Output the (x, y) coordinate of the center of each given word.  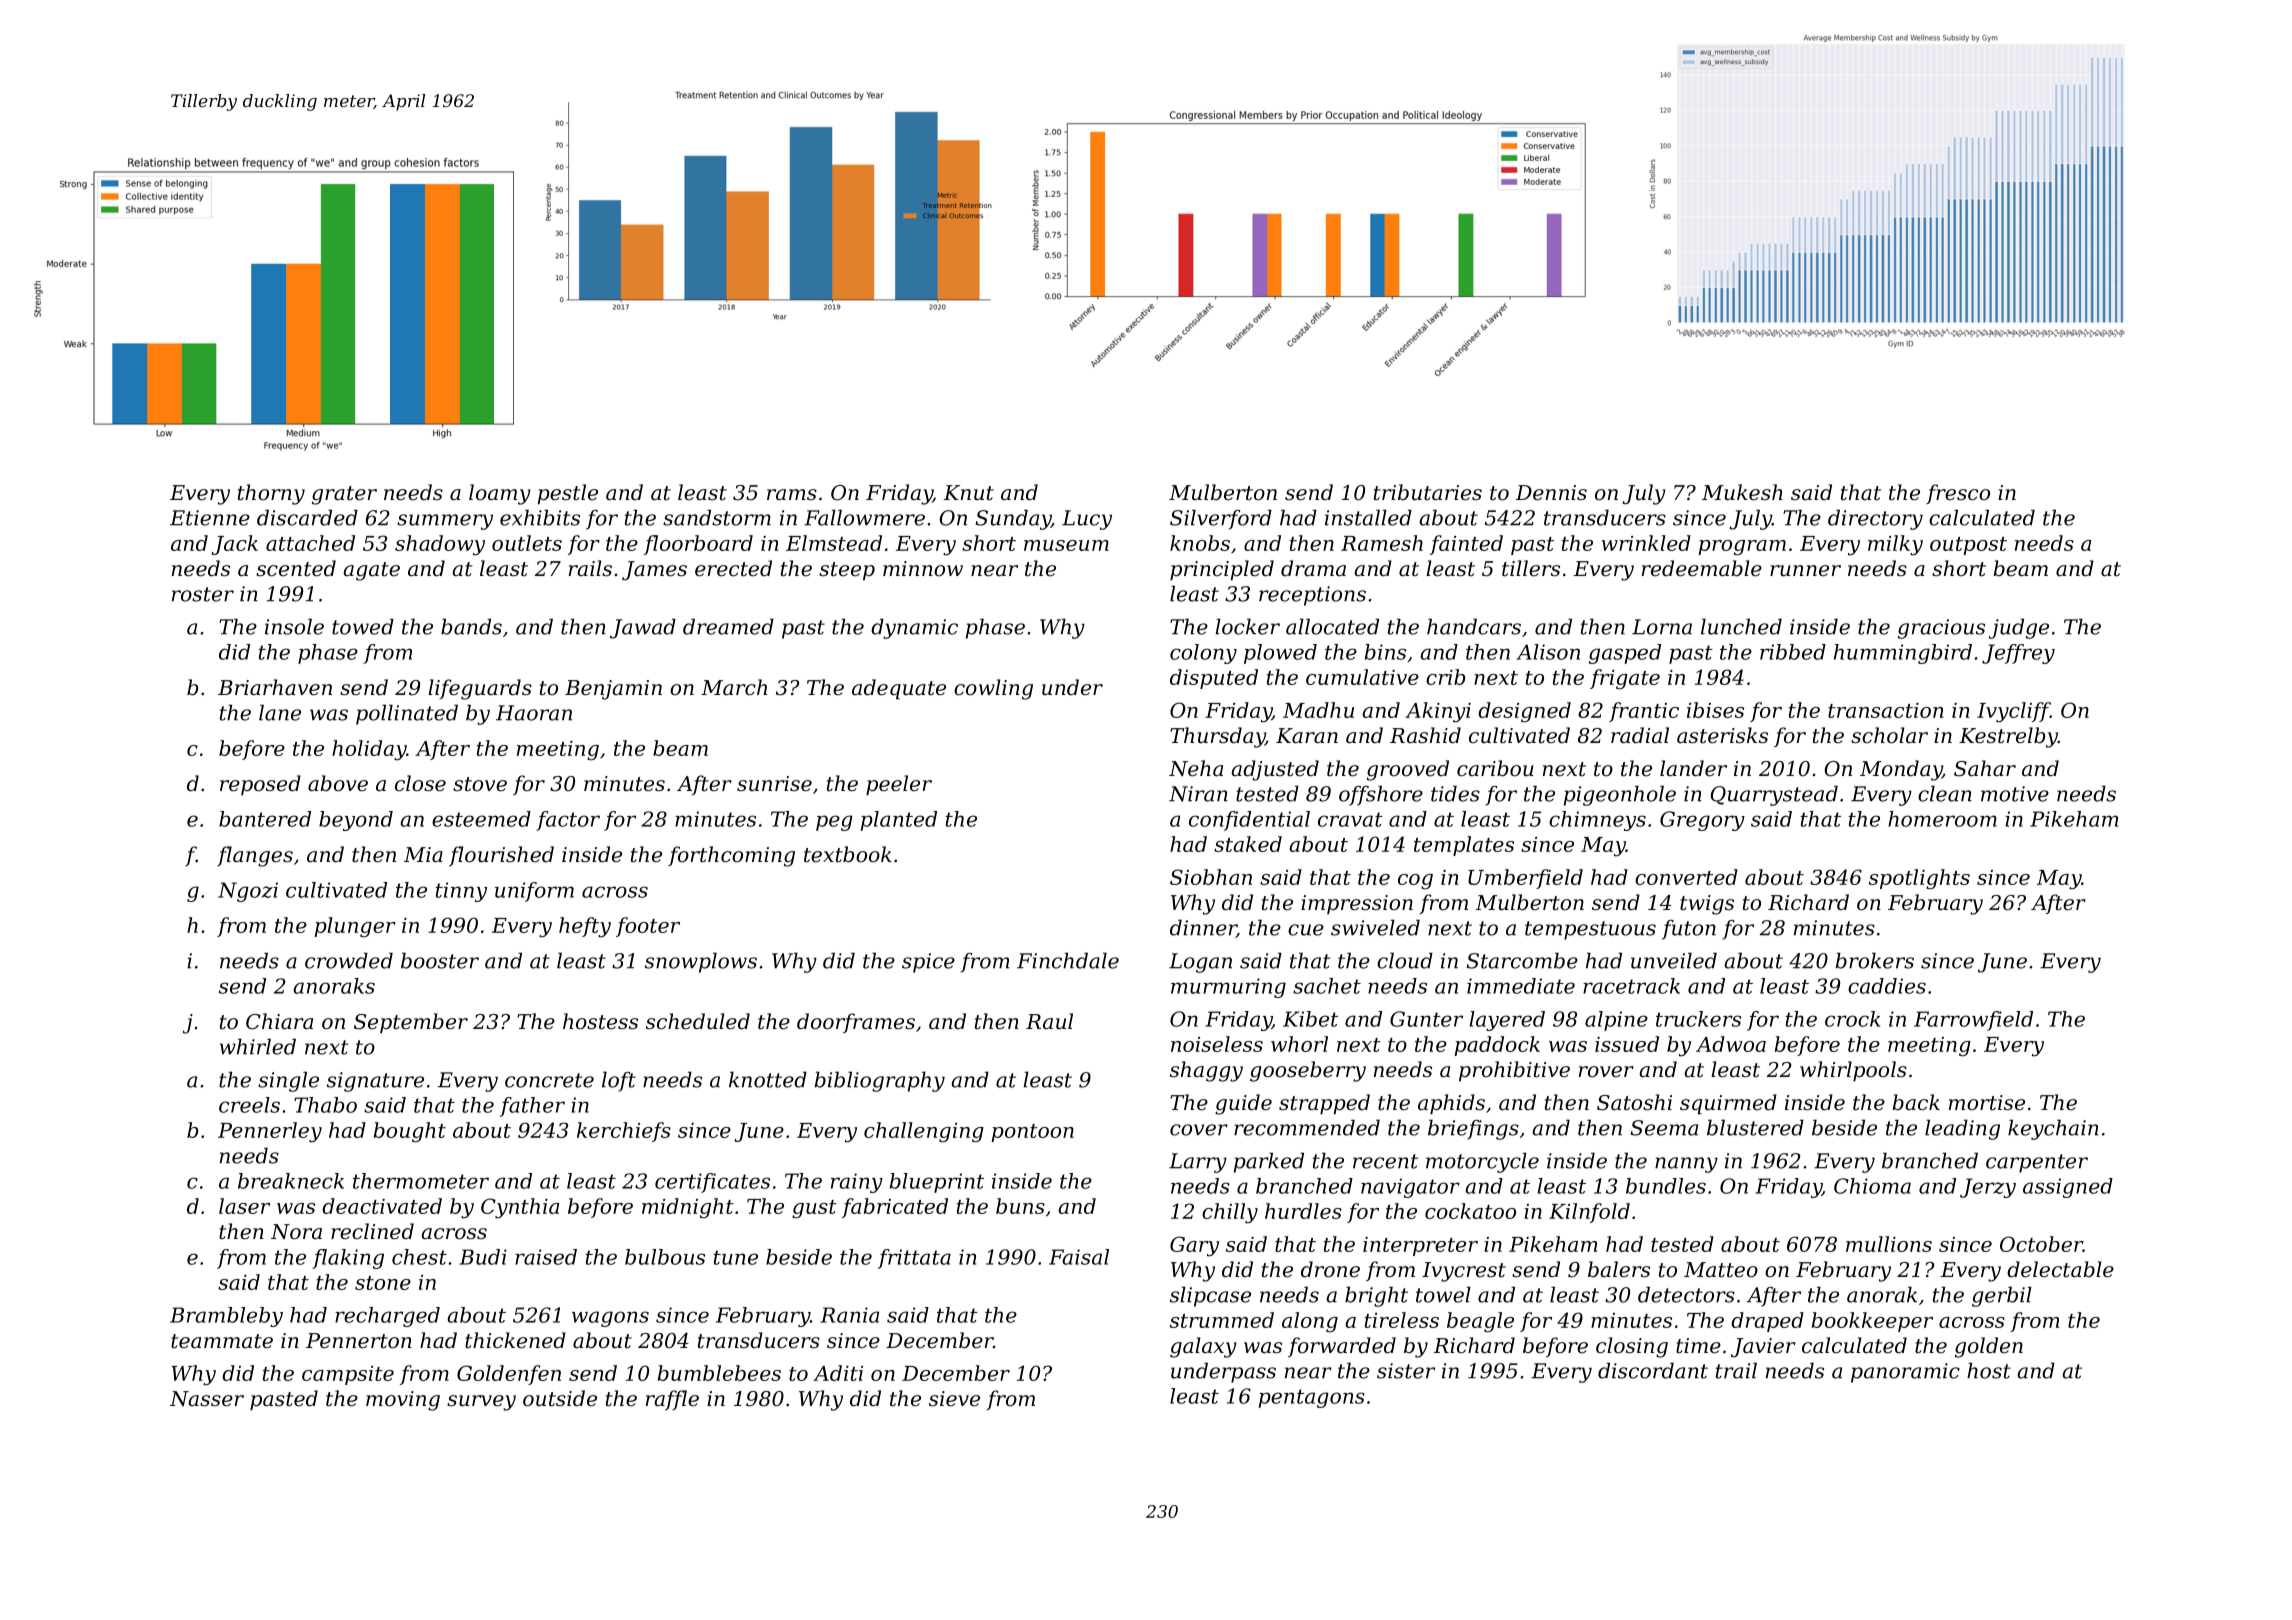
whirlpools (1853, 1071)
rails (590, 568)
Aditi (838, 1373)
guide (1243, 1104)
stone (383, 1283)
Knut (969, 492)
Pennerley (270, 1132)
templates (1464, 846)
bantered (265, 819)
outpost (1968, 546)
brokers (1875, 960)
